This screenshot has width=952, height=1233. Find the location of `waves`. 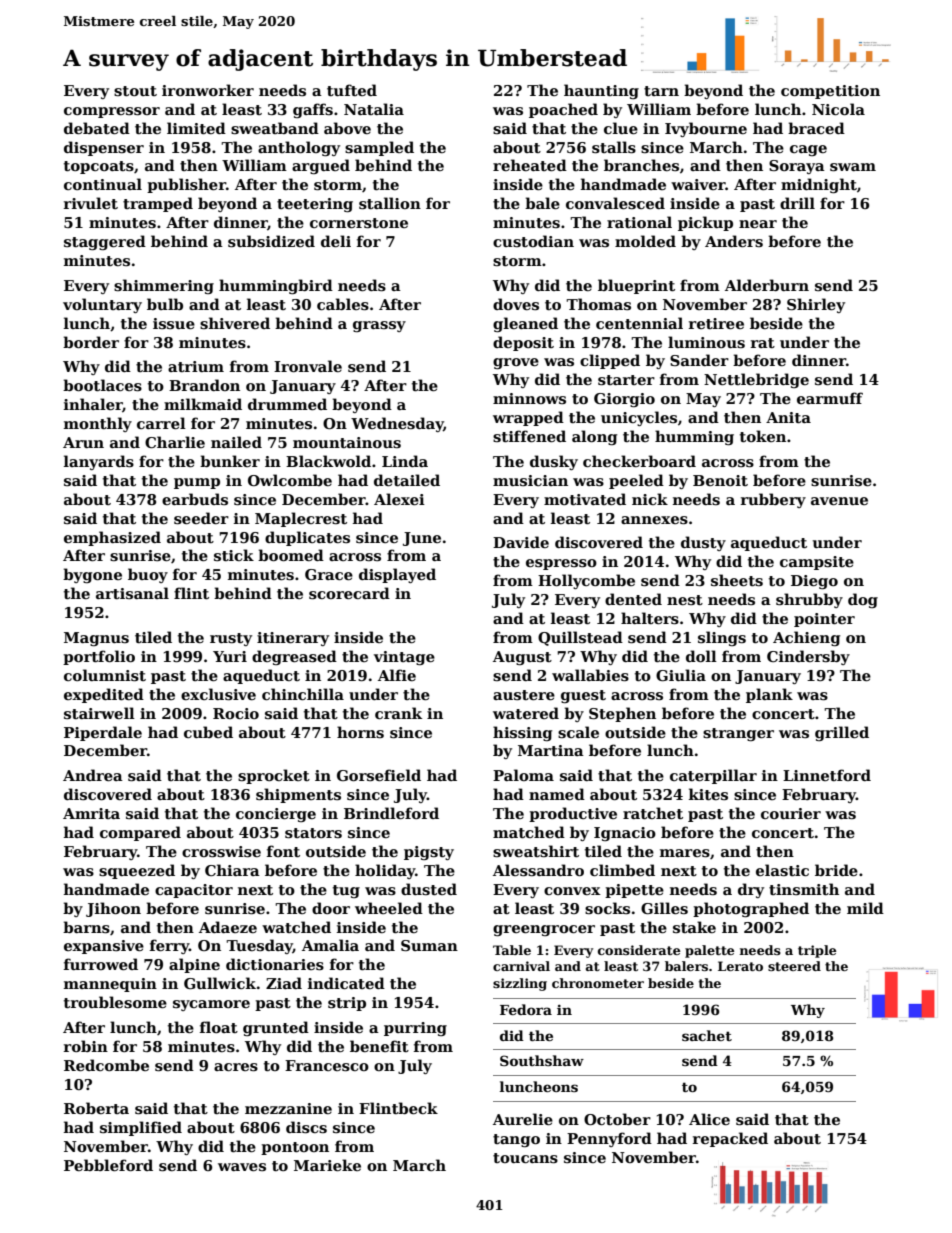

waves is located at coordinates (242, 1167).
